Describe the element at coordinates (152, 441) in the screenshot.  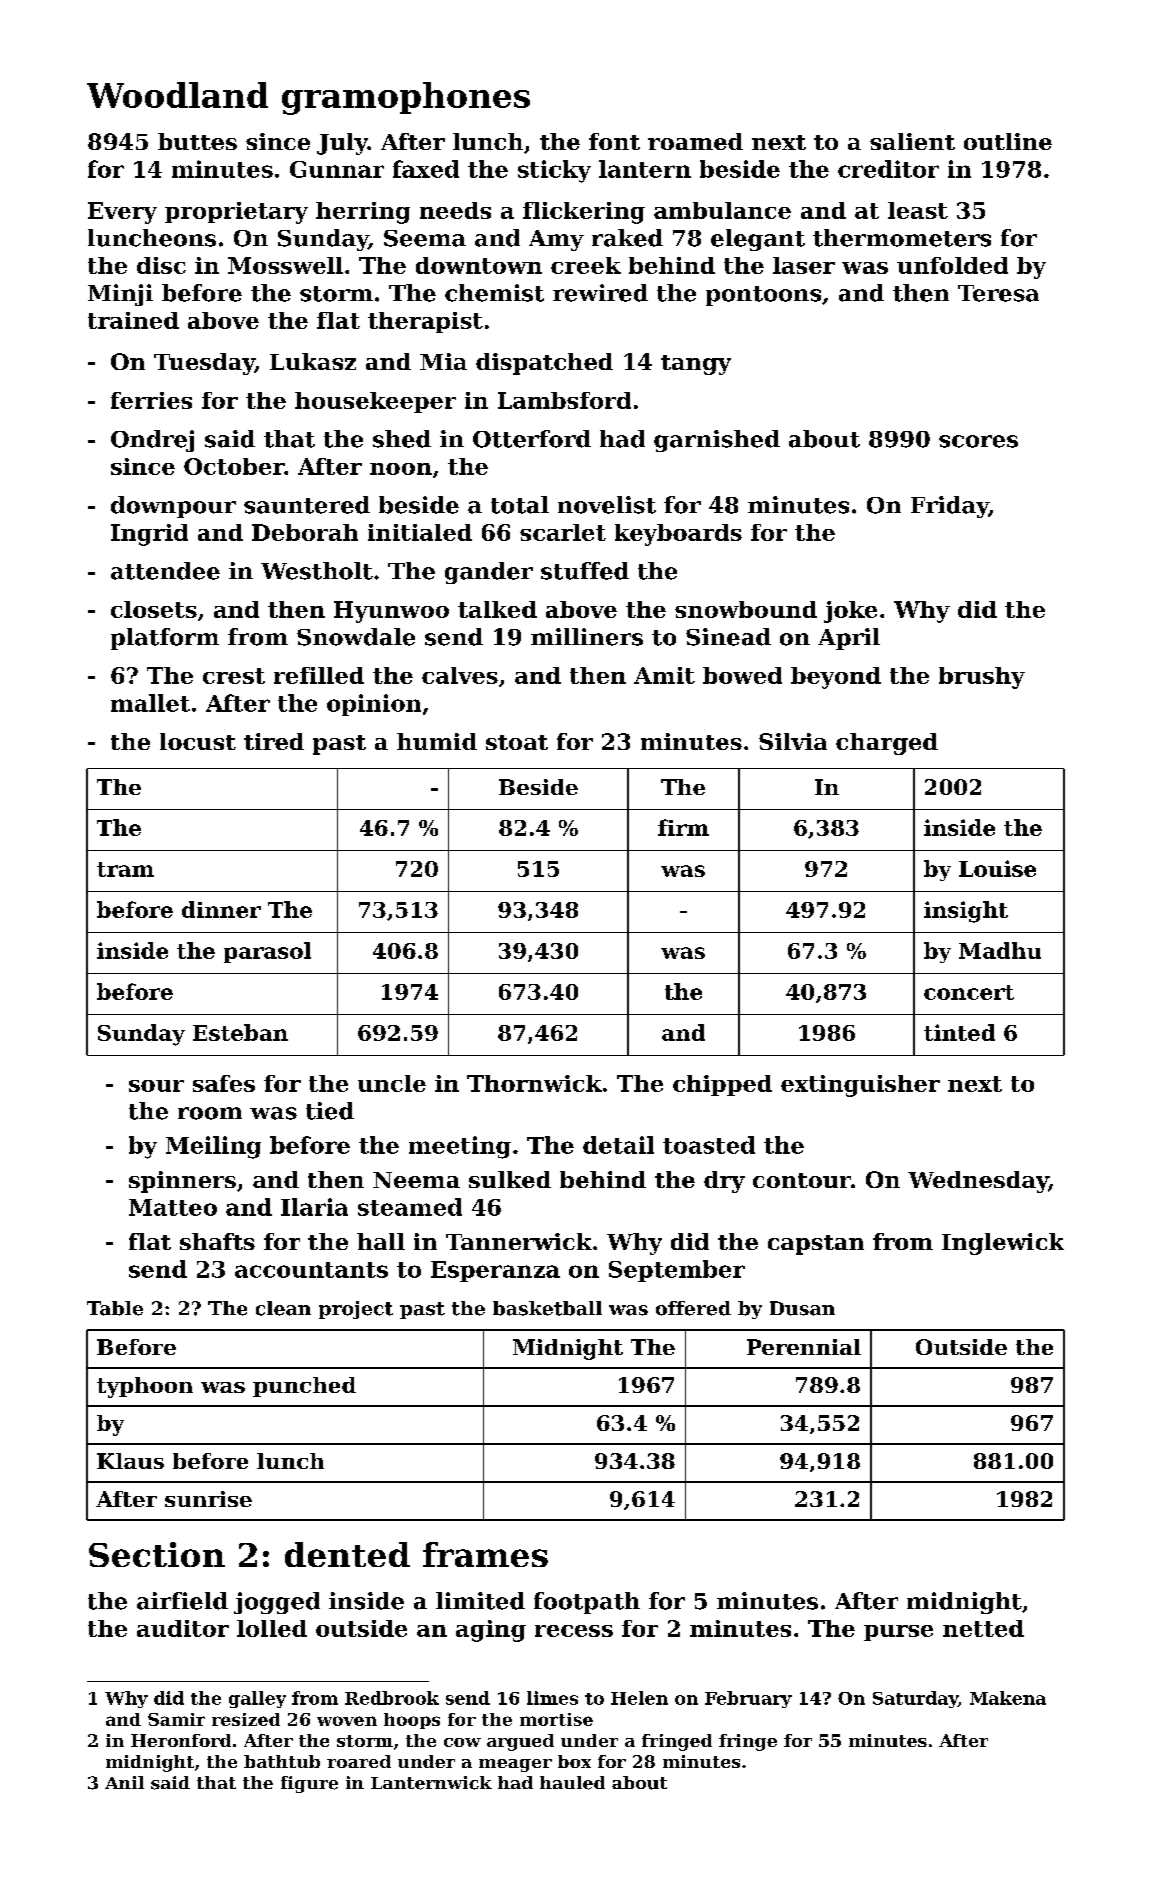
I see `Ondrej` at that location.
